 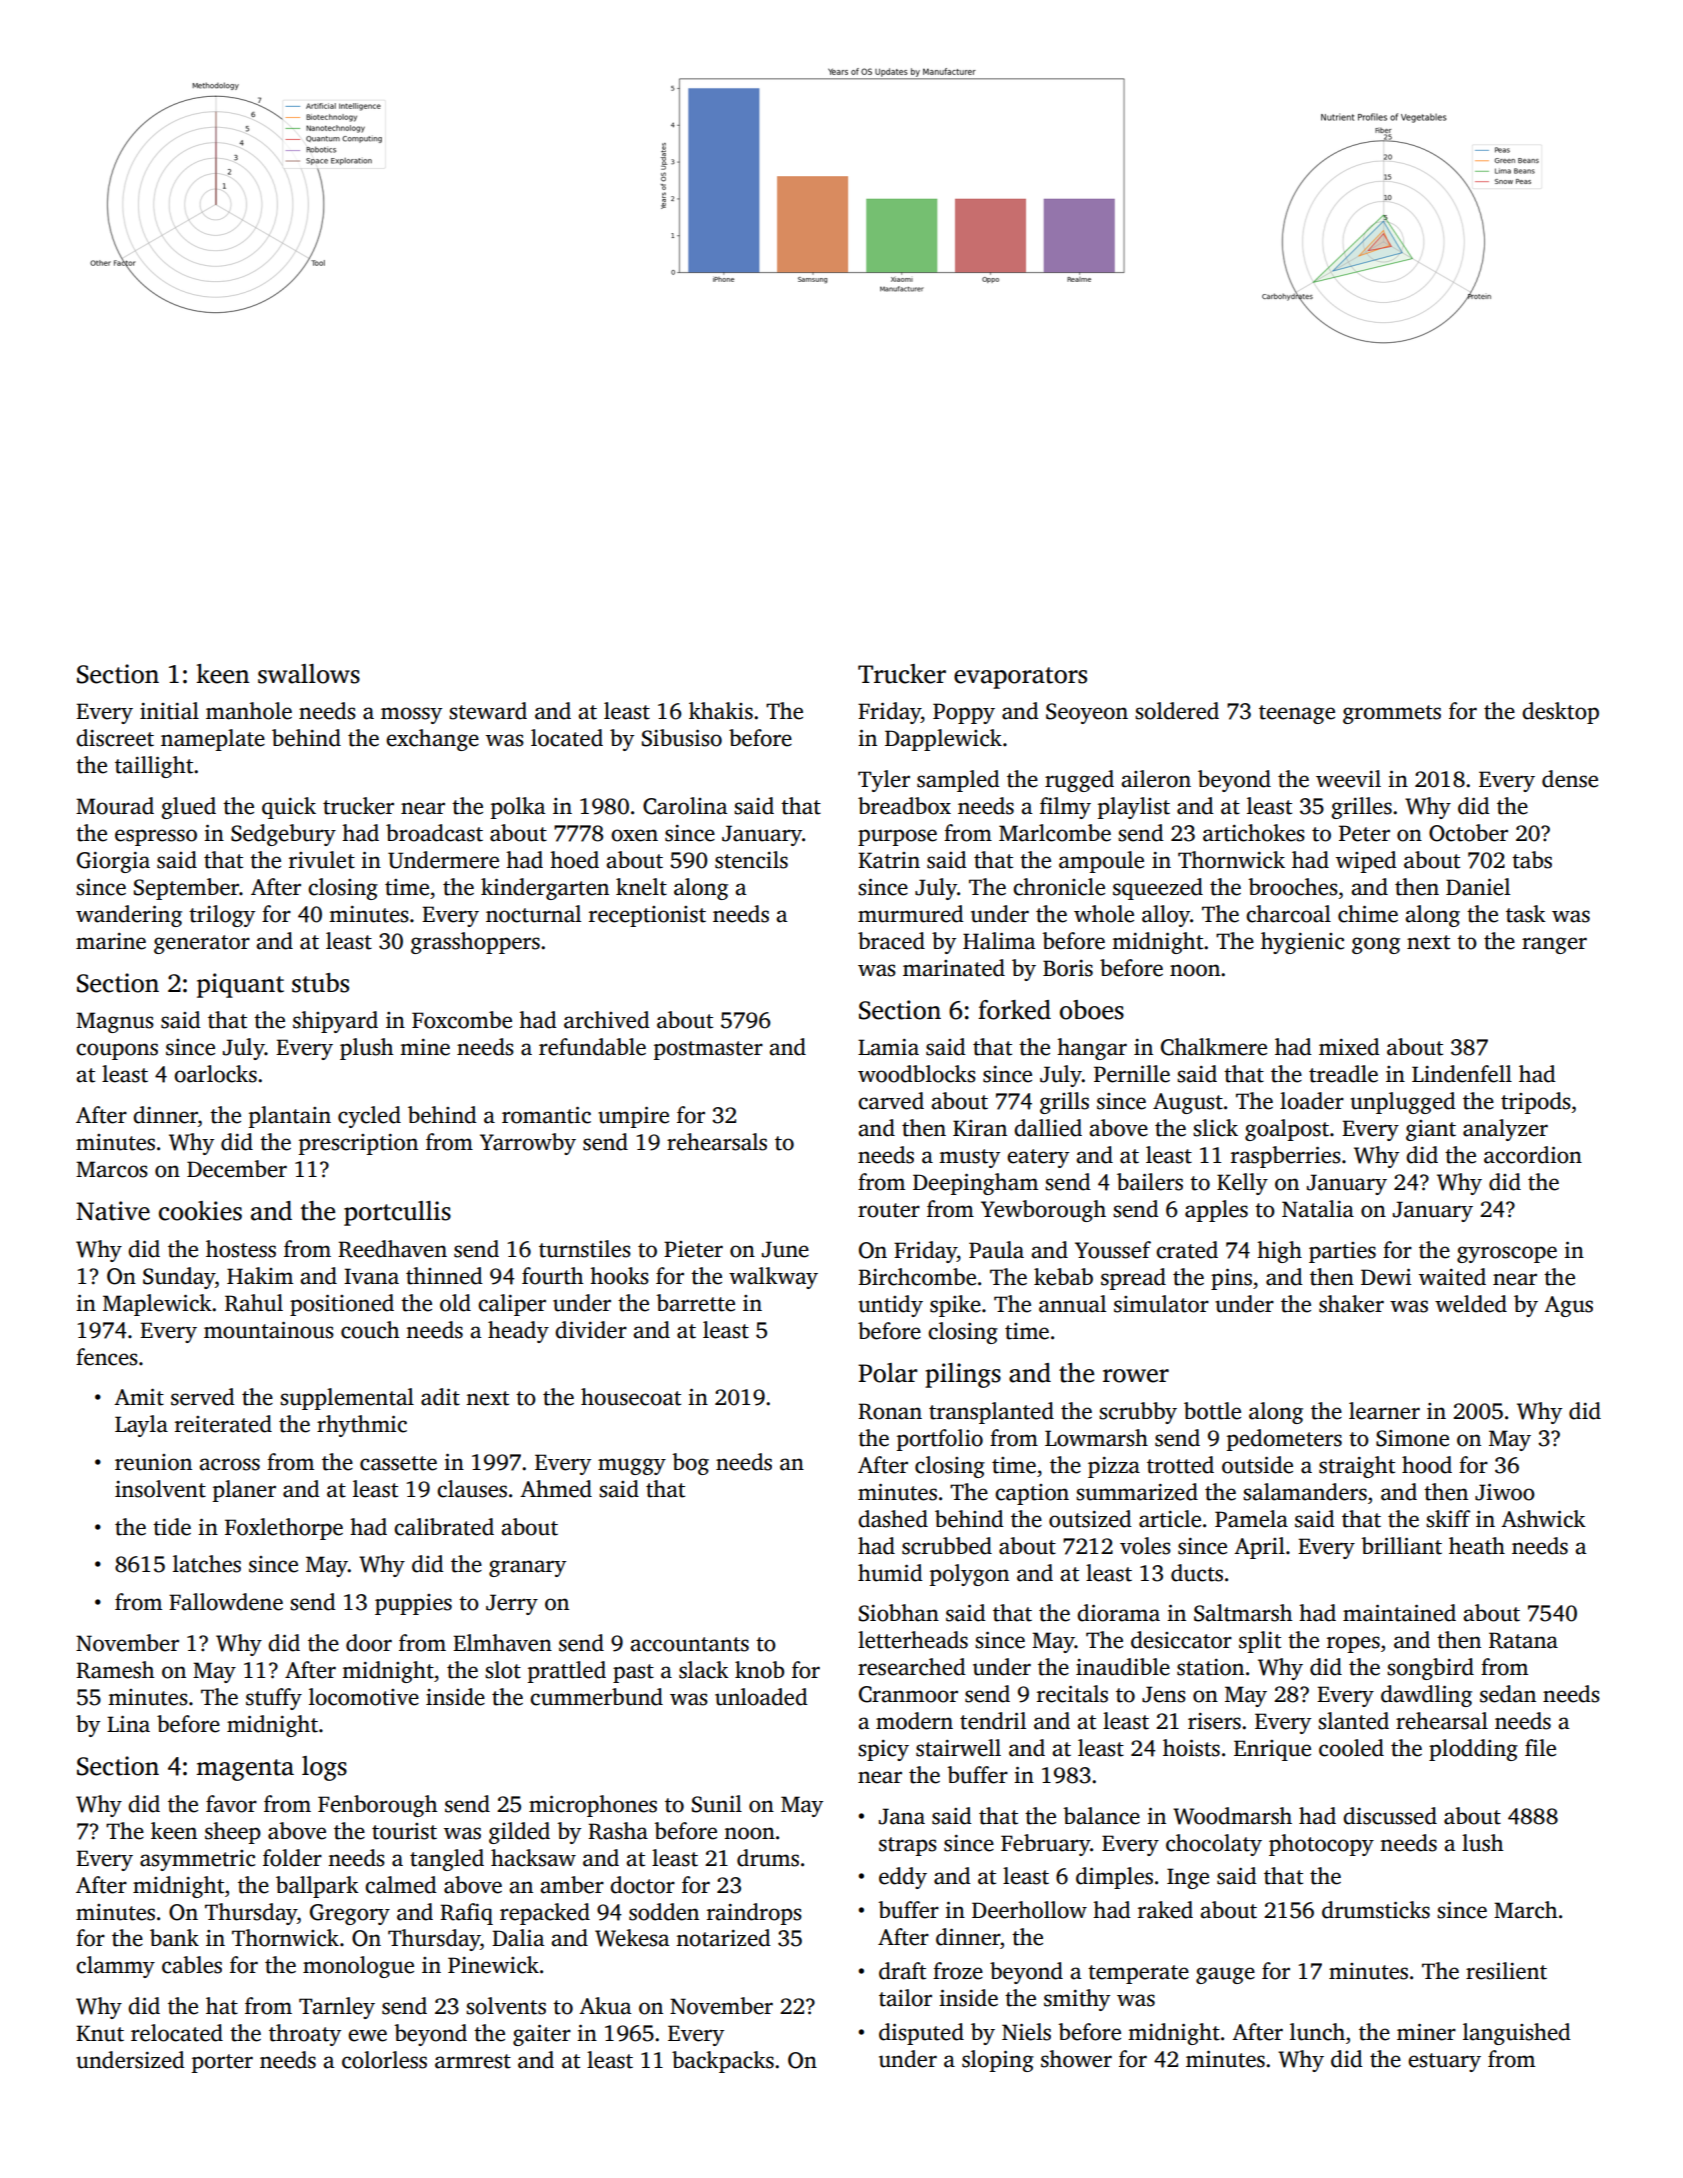 I want to click on colorless, so click(x=384, y=2060).
